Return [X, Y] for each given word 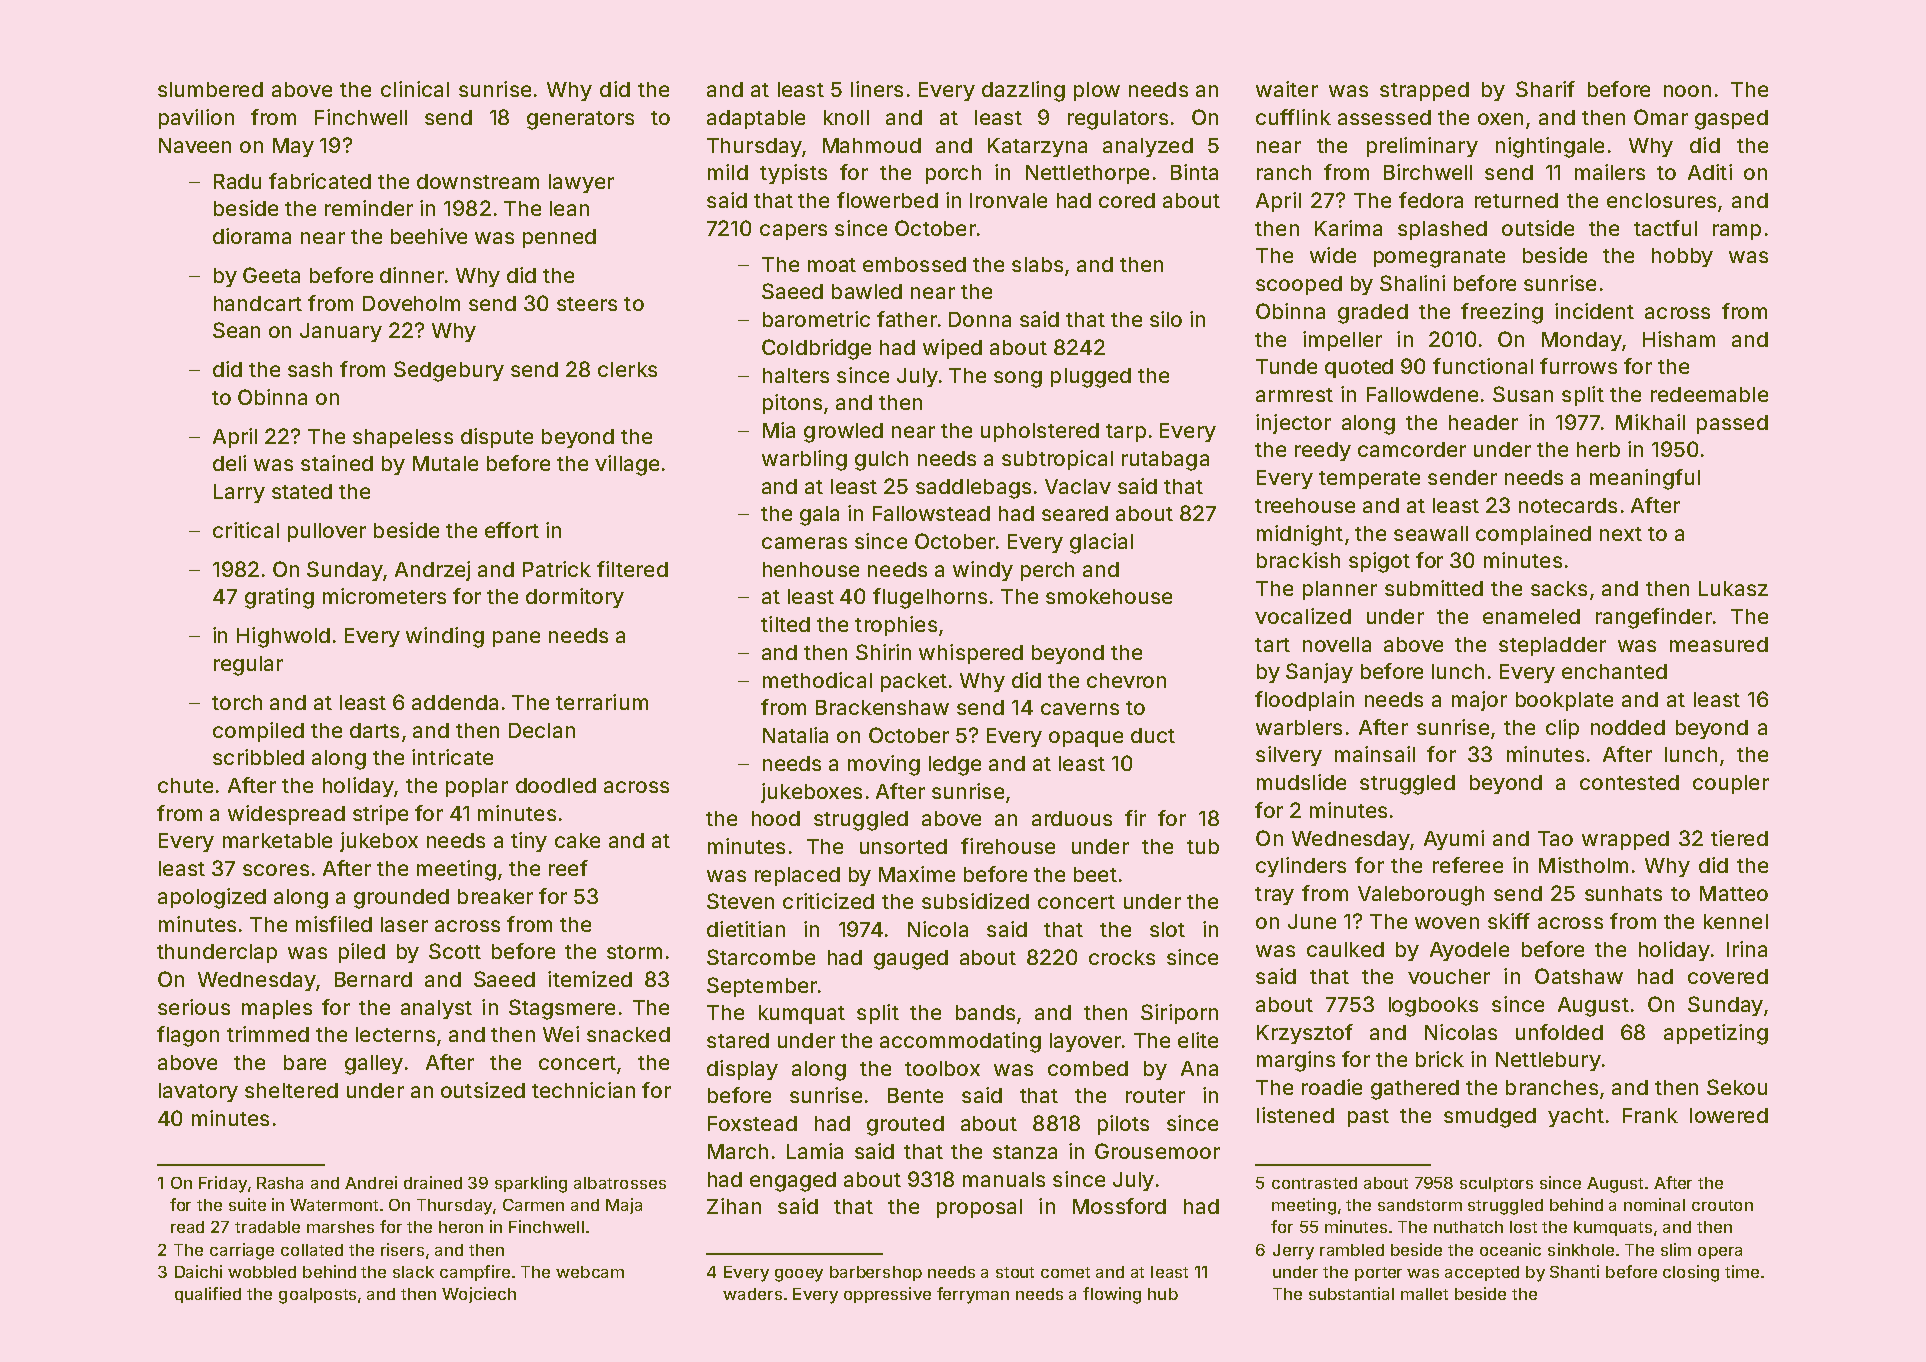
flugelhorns [930, 598]
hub [1163, 1294]
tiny [529, 842]
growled [843, 433]
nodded [1628, 727]
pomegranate [1439, 258]
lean [569, 208]
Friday [223, 1184]
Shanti [1574, 1271]
